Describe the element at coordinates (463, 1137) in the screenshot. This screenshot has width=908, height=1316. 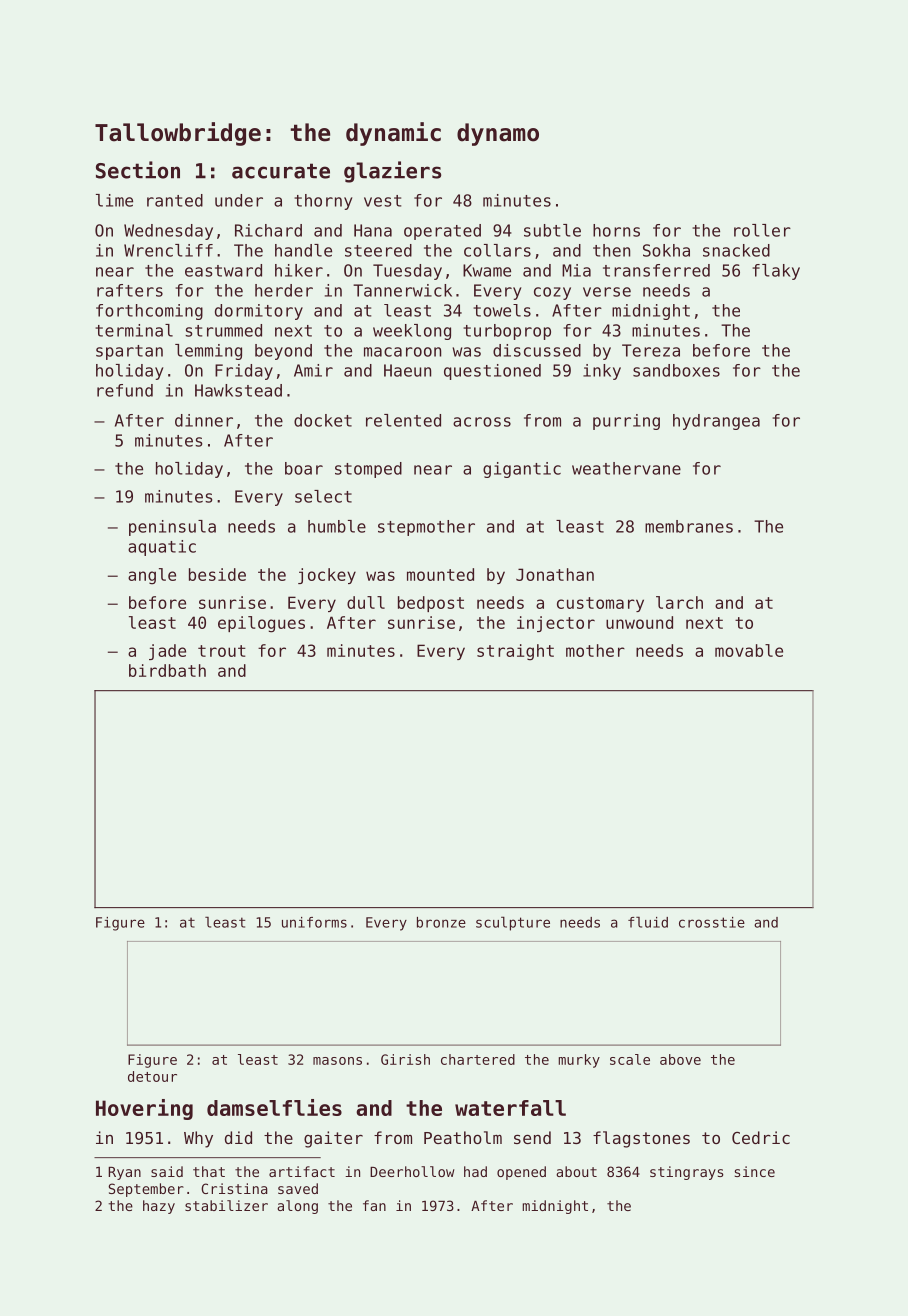
I see `Peatholm` at that location.
